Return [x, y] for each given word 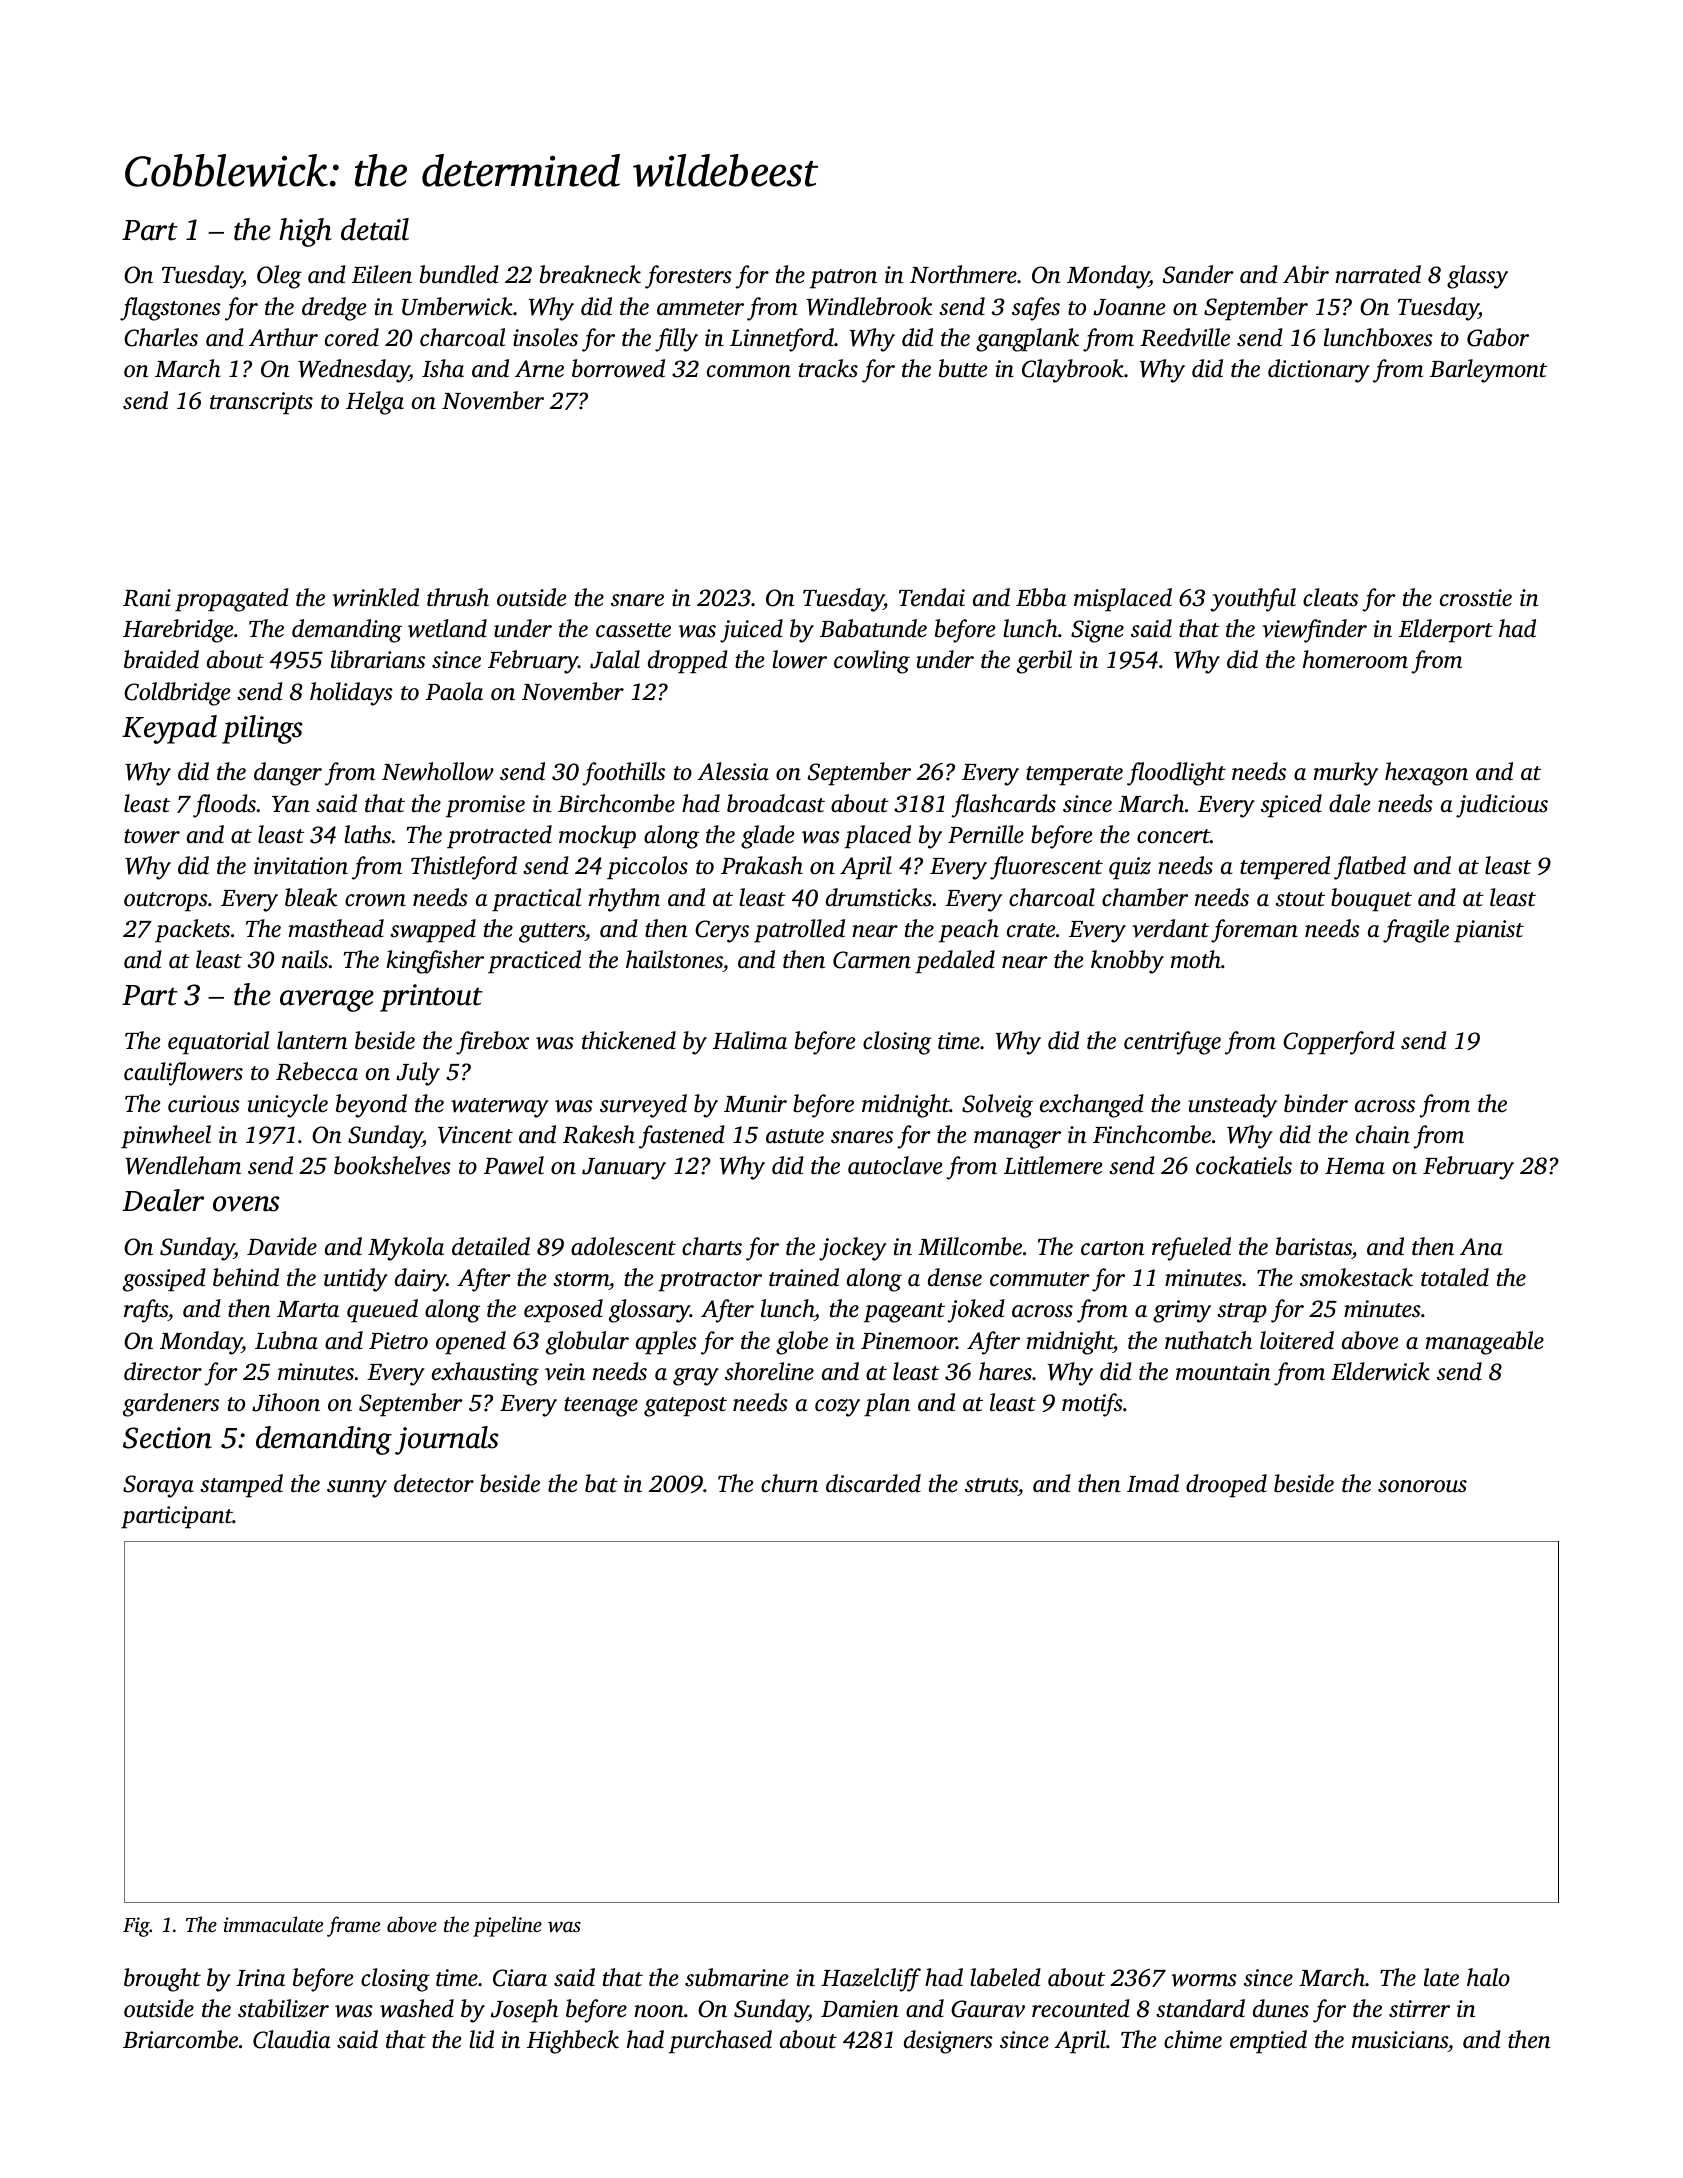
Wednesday [353, 371]
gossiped [164, 1280]
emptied [1268, 2042]
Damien [860, 2009]
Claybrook [1073, 371]
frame [353, 1926]
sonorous [1422, 1486]
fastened [682, 1137]
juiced [751, 631]
